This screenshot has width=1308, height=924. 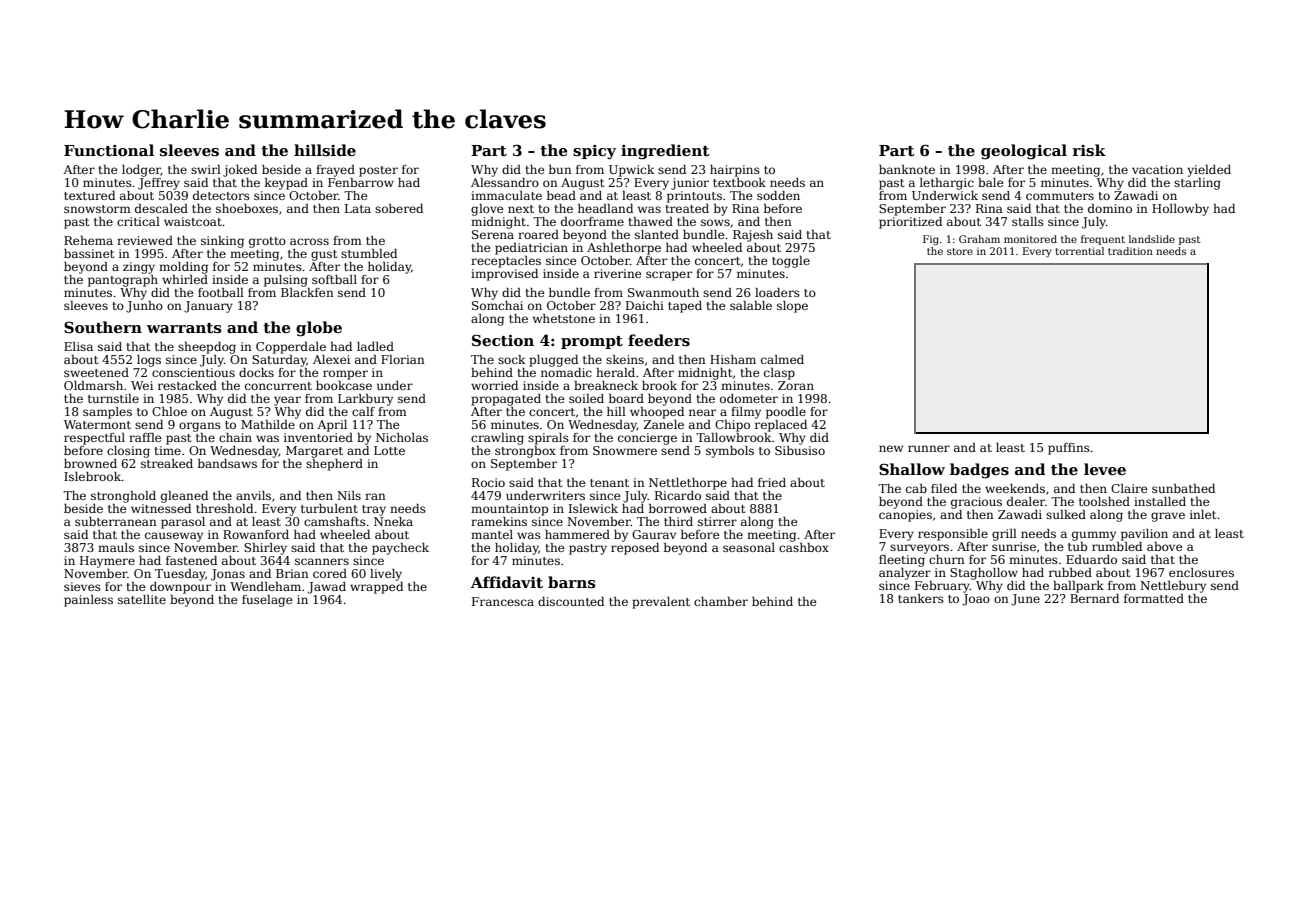 What do you see at coordinates (96, 372) in the screenshot?
I see `sweetened` at bounding box center [96, 372].
